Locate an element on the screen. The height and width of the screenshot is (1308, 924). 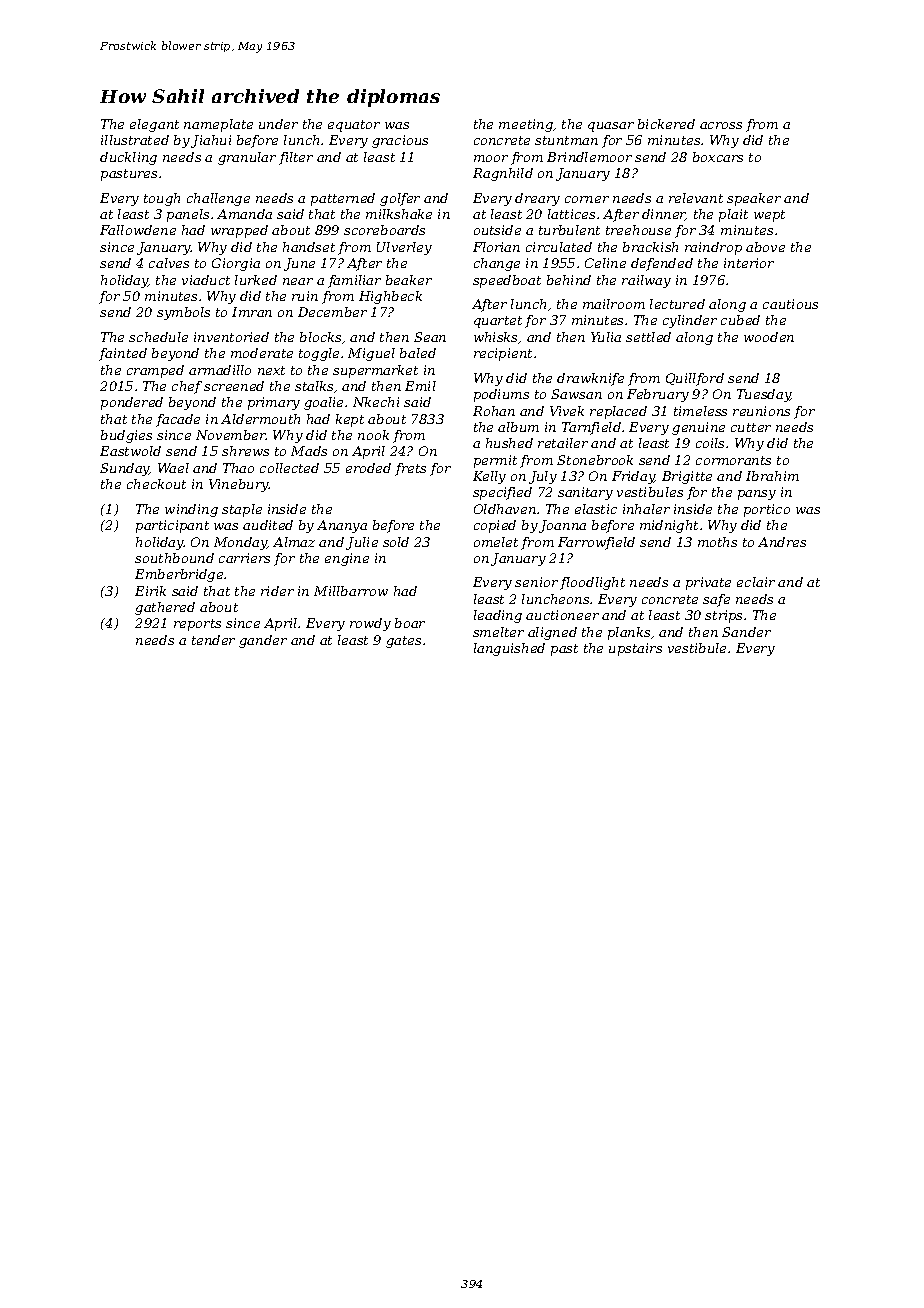
Vivek is located at coordinates (567, 411).
